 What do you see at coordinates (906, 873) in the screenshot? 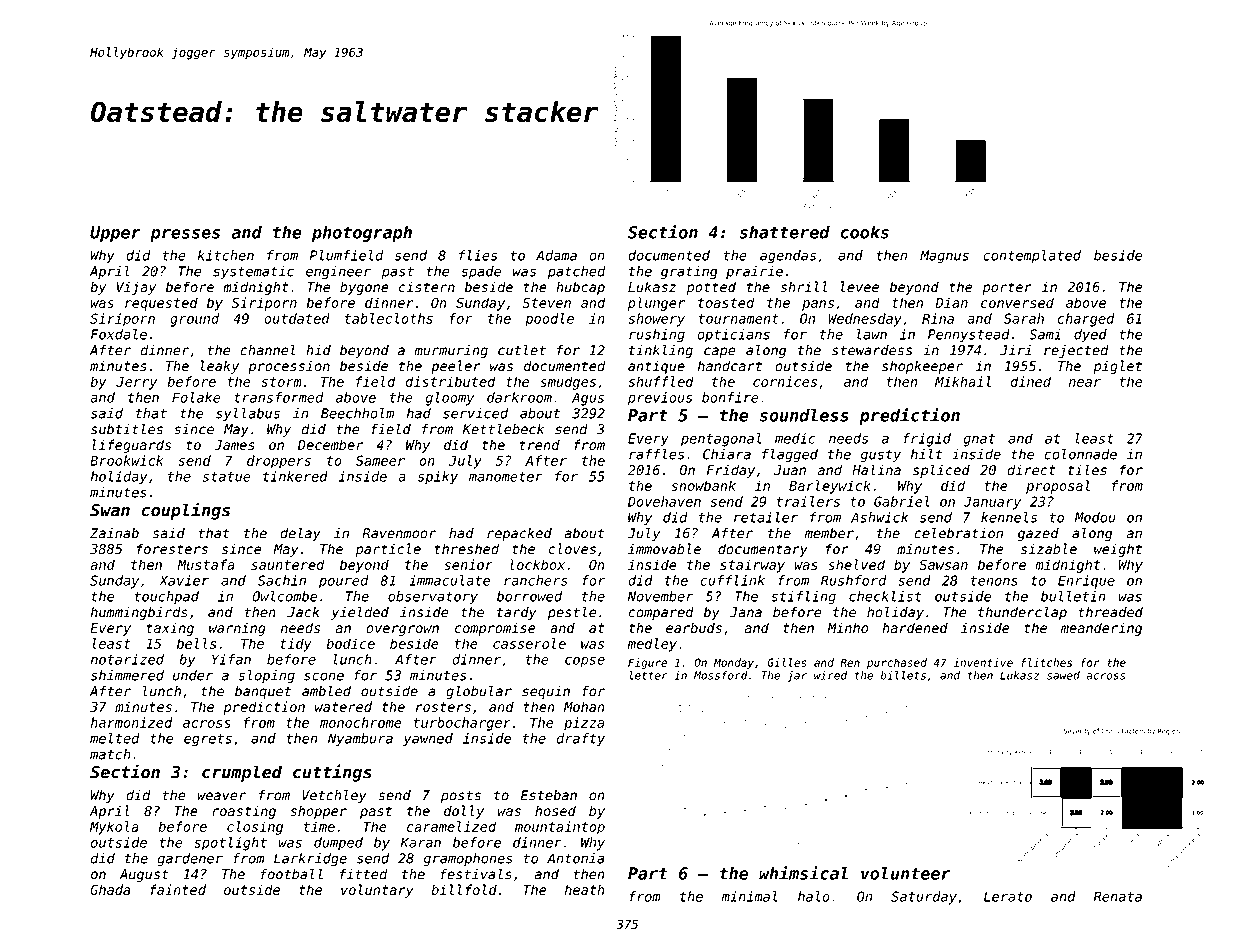
I see `volunteer` at bounding box center [906, 873].
